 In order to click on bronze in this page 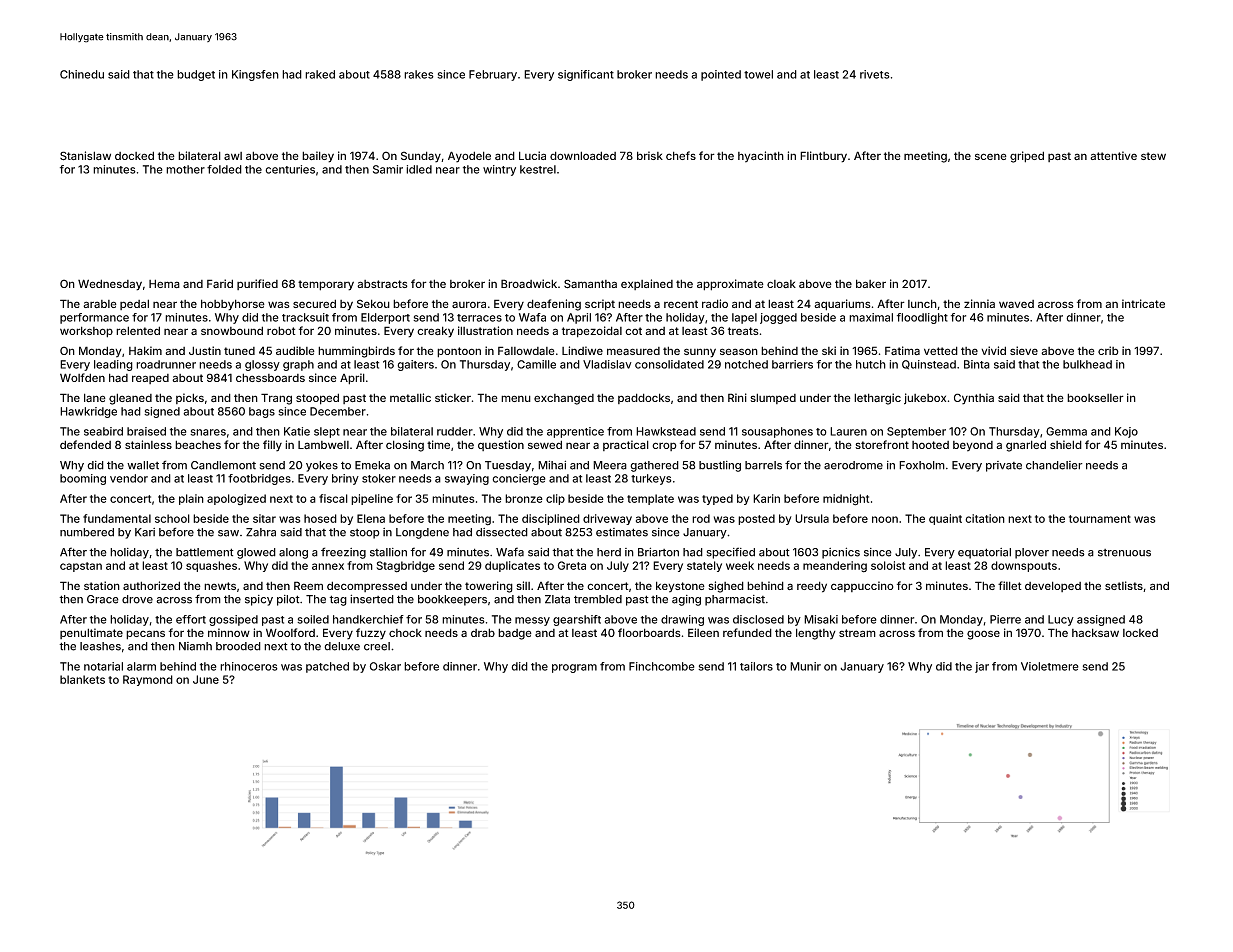, I will do `click(524, 498)`.
